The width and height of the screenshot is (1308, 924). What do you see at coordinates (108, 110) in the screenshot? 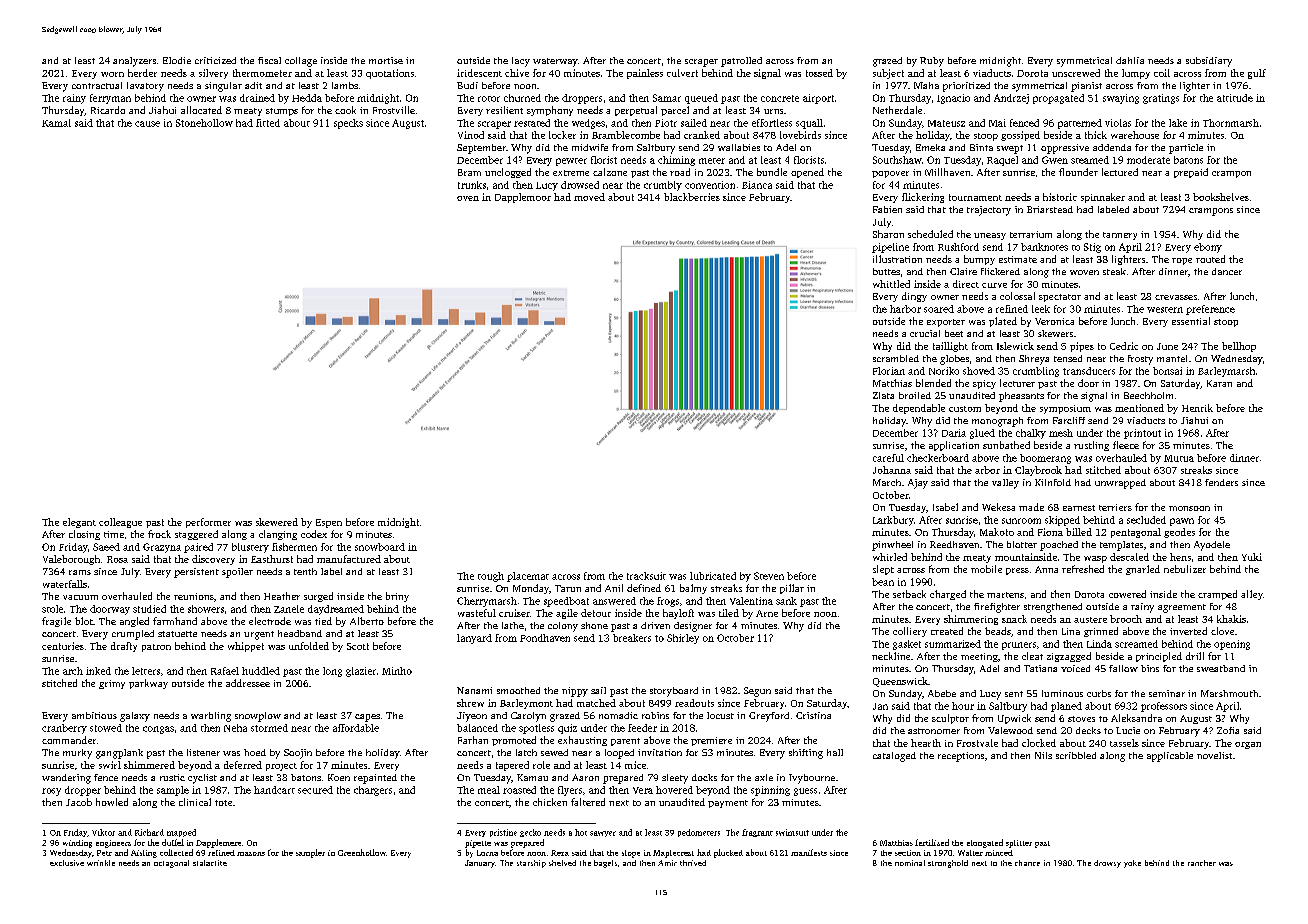
I see `Ricardo` at bounding box center [108, 110].
